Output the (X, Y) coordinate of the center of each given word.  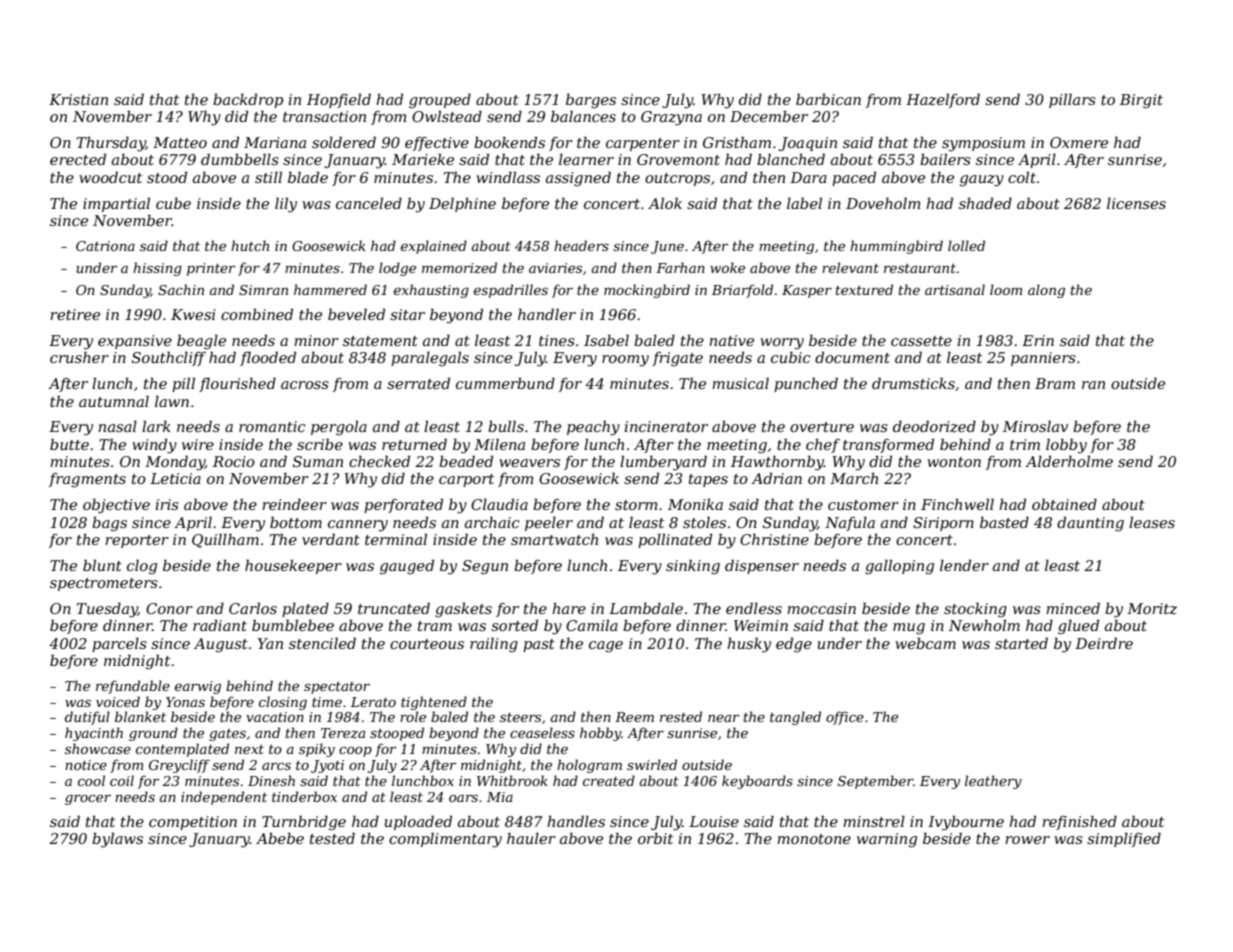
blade (308, 177)
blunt (102, 565)
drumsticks (913, 383)
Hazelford (943, 100)
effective (437, 144)
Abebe (280, 838)
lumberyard (663, 463)
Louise (714, 821)
